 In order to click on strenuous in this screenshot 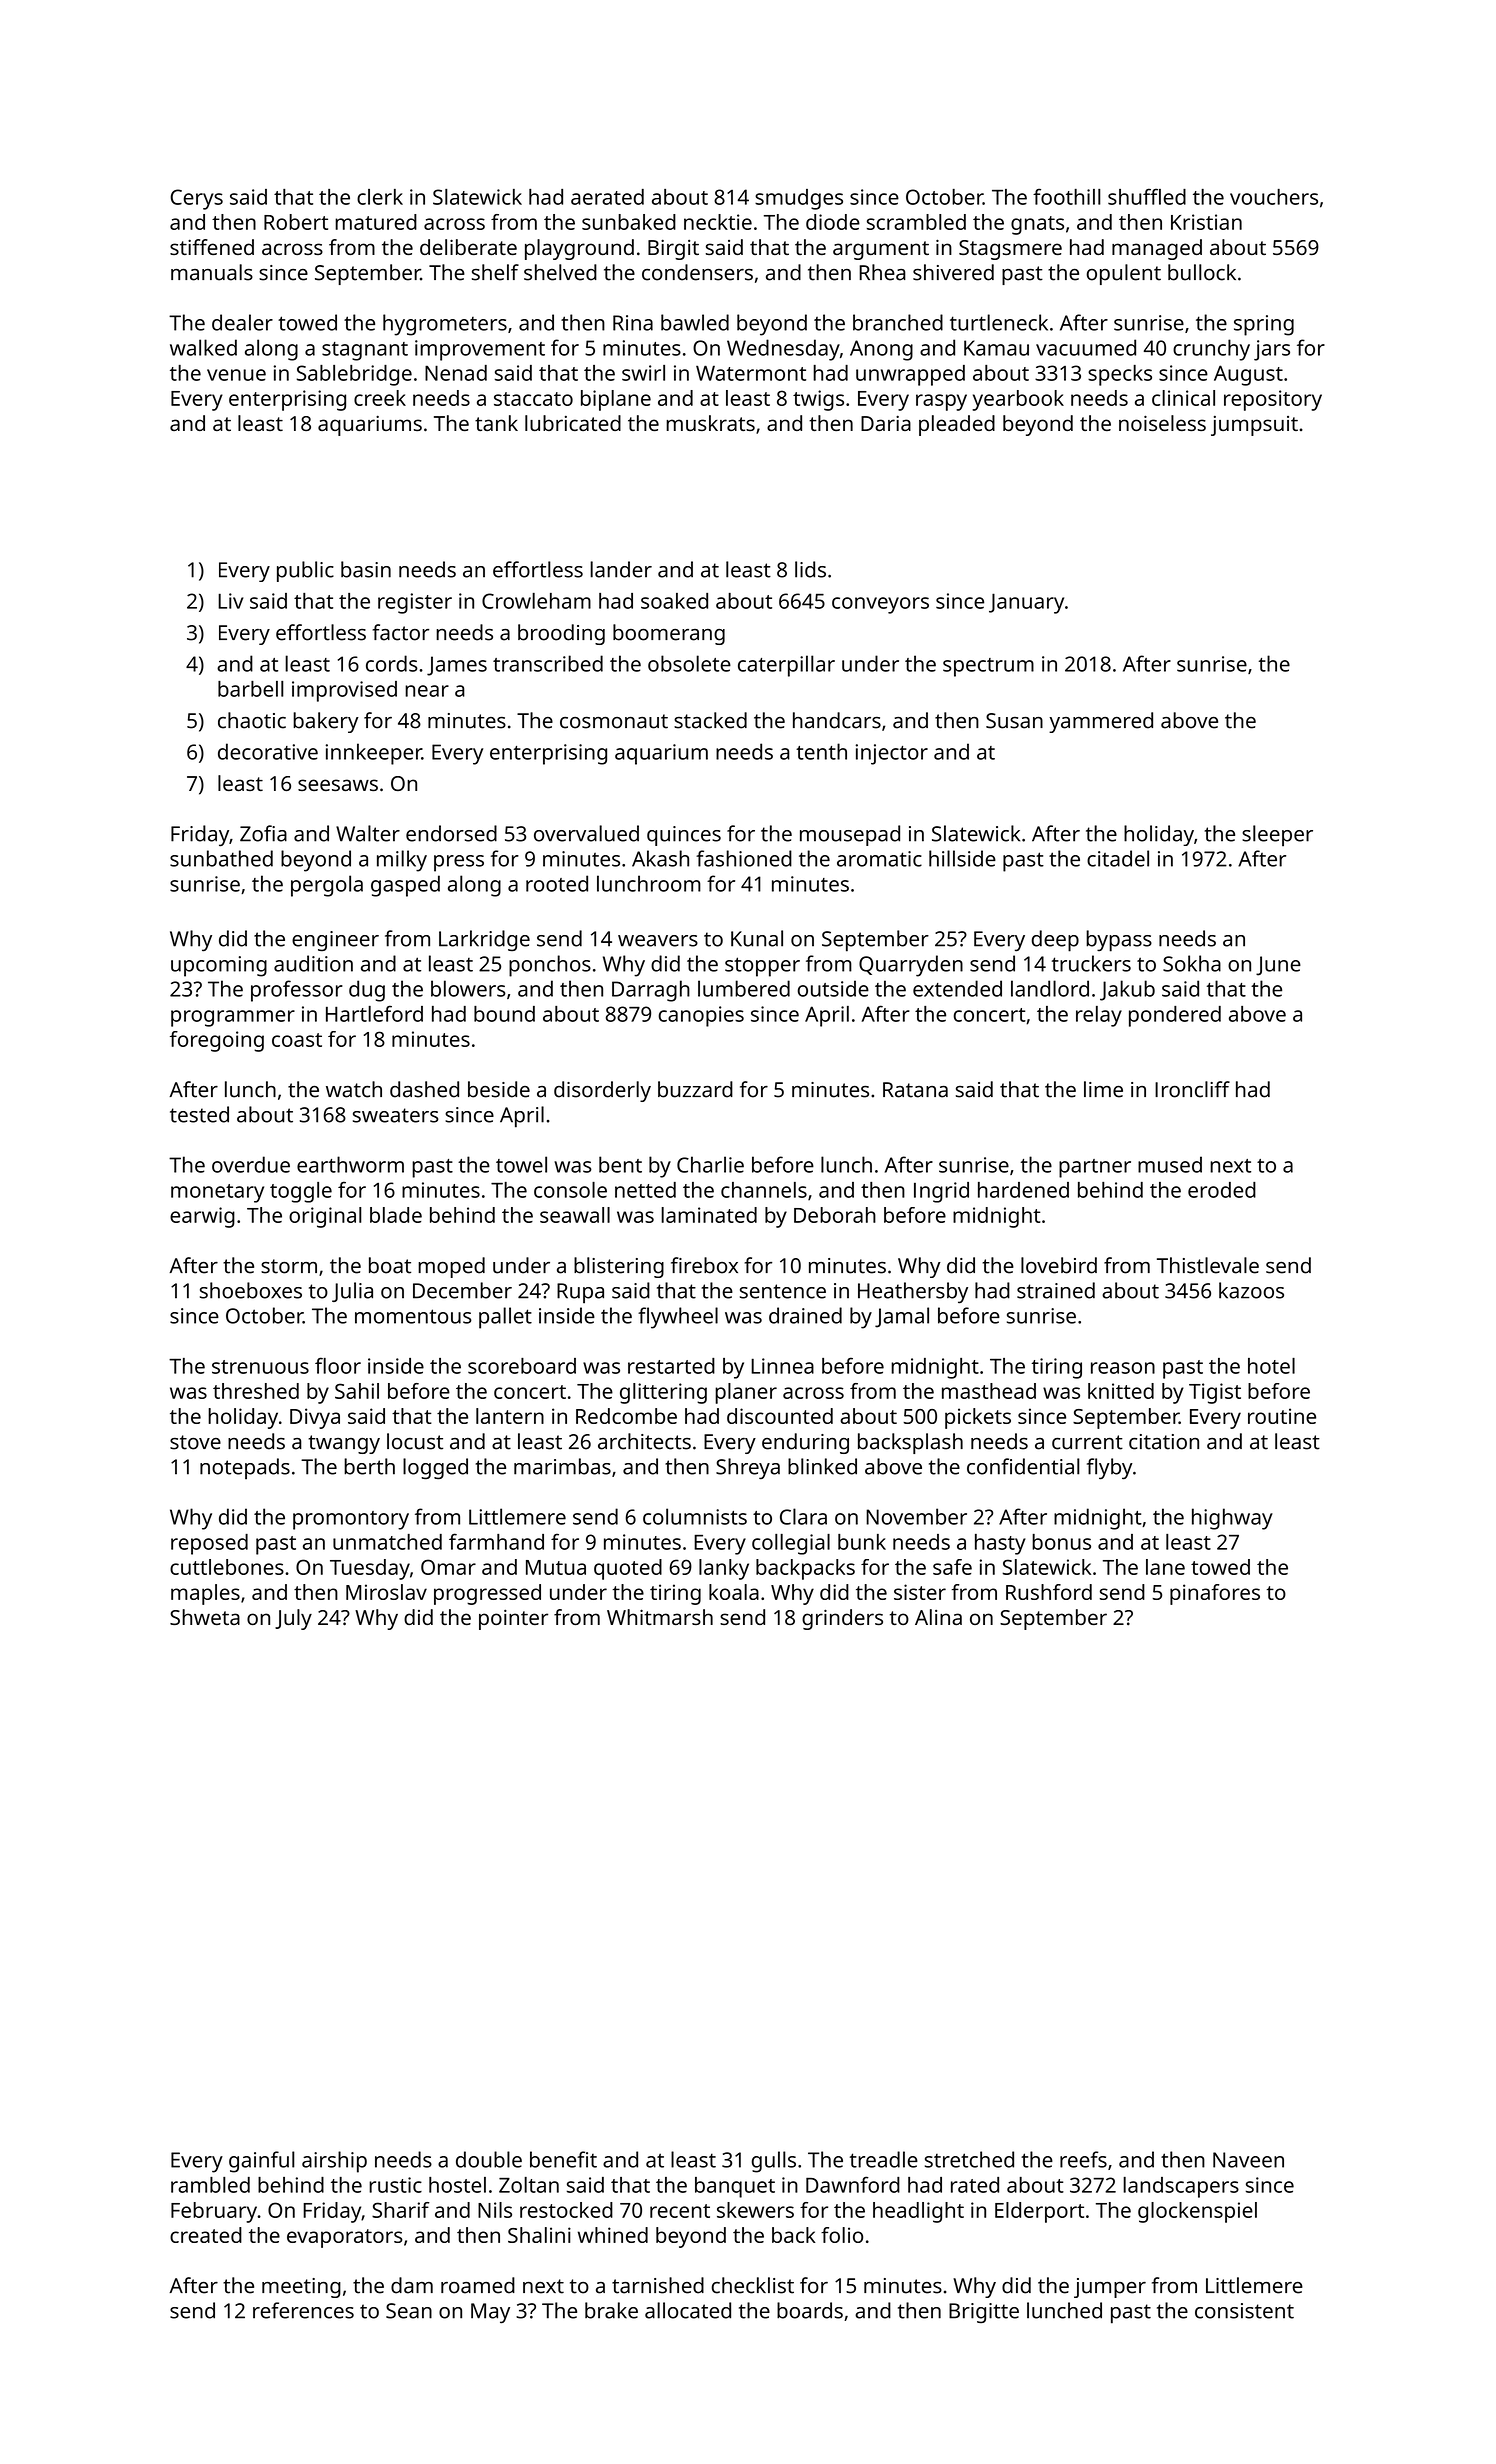, I will do `click(260, 1367)`.
